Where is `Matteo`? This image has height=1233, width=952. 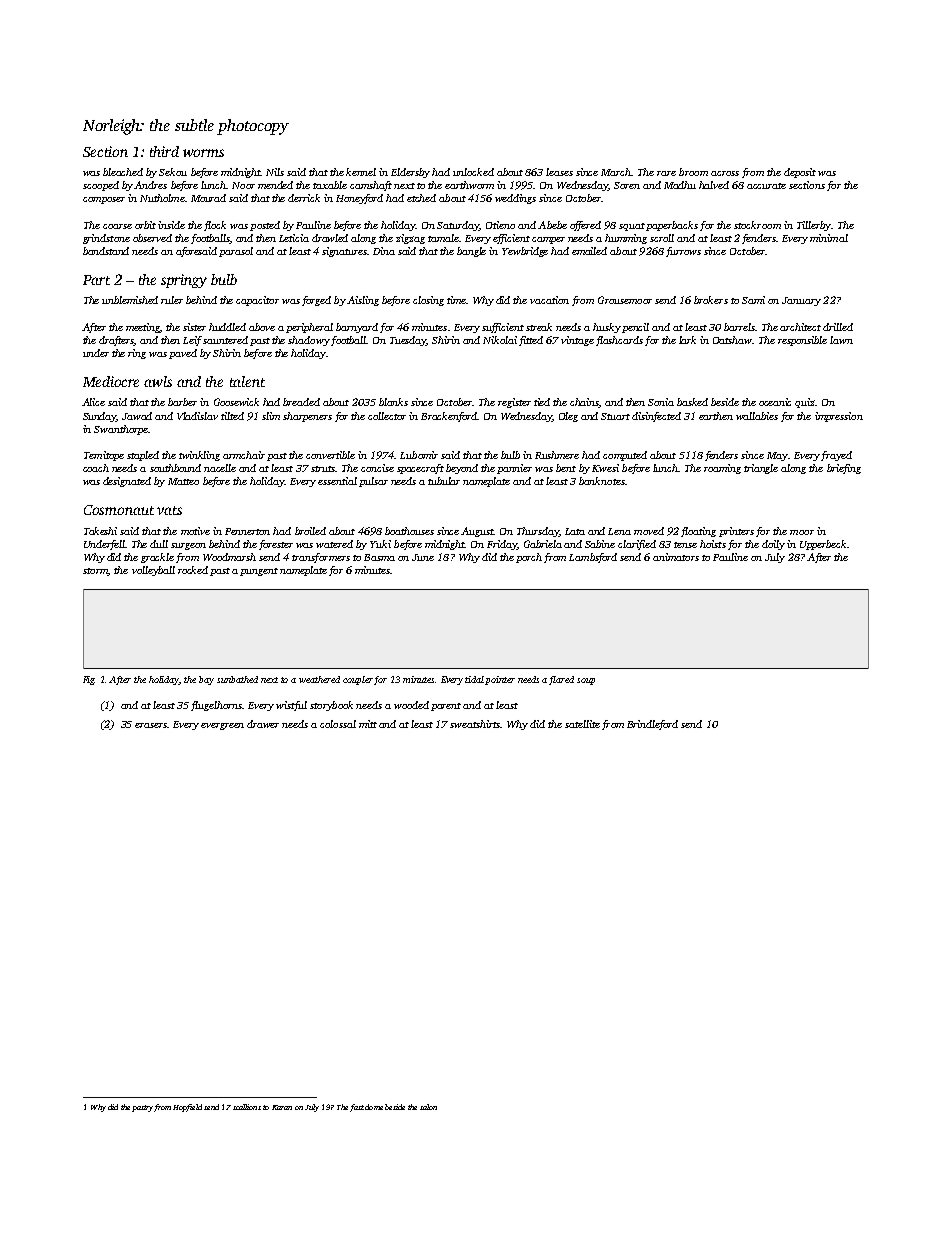
Matteo is located at coordinates (183, 481).
